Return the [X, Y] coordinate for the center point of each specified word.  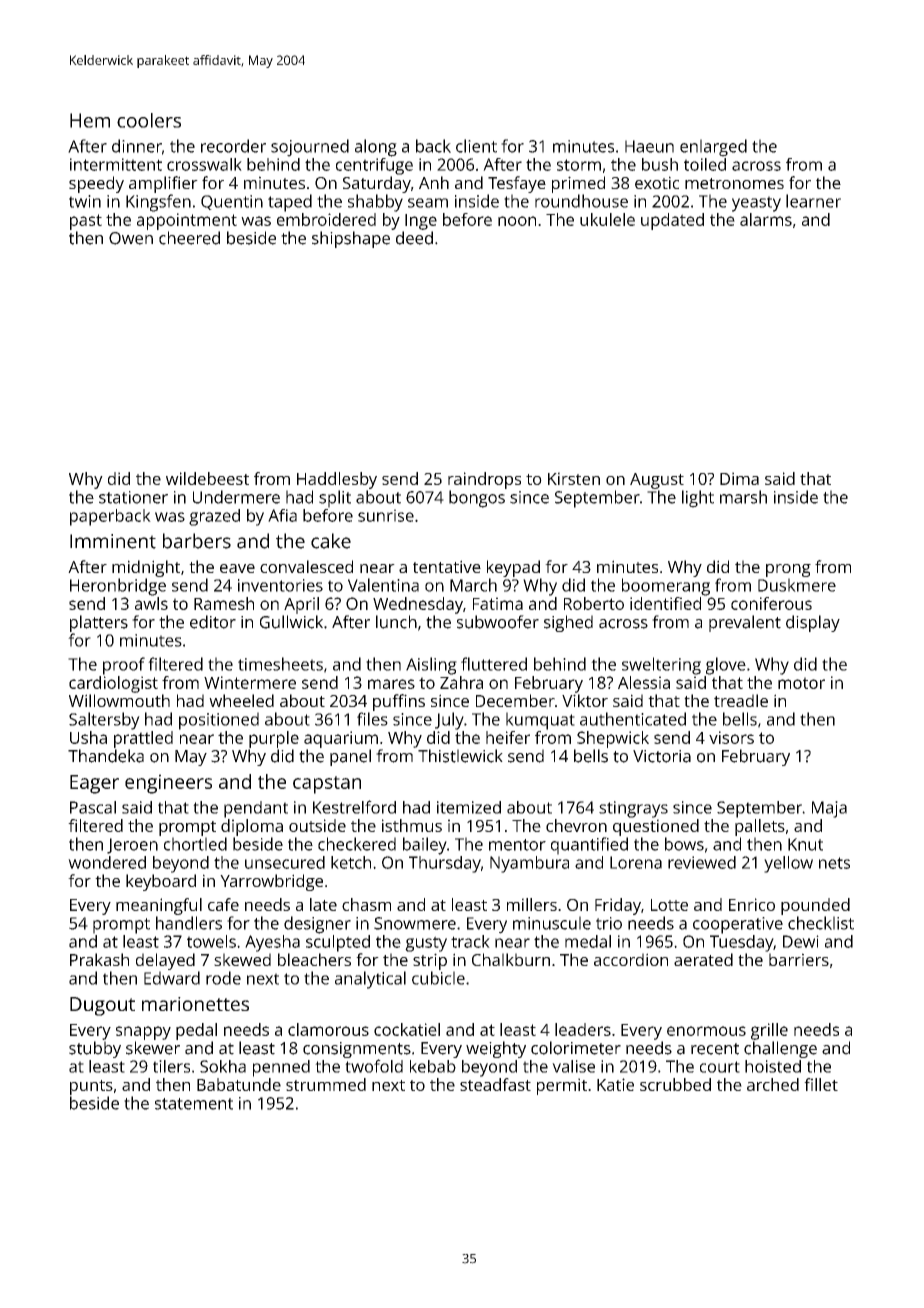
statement [194, 1104]
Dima [739, 478]
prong [788, 570]
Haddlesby [337, 480]
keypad [513, 568]
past [86, 222]
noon [517, 221]
